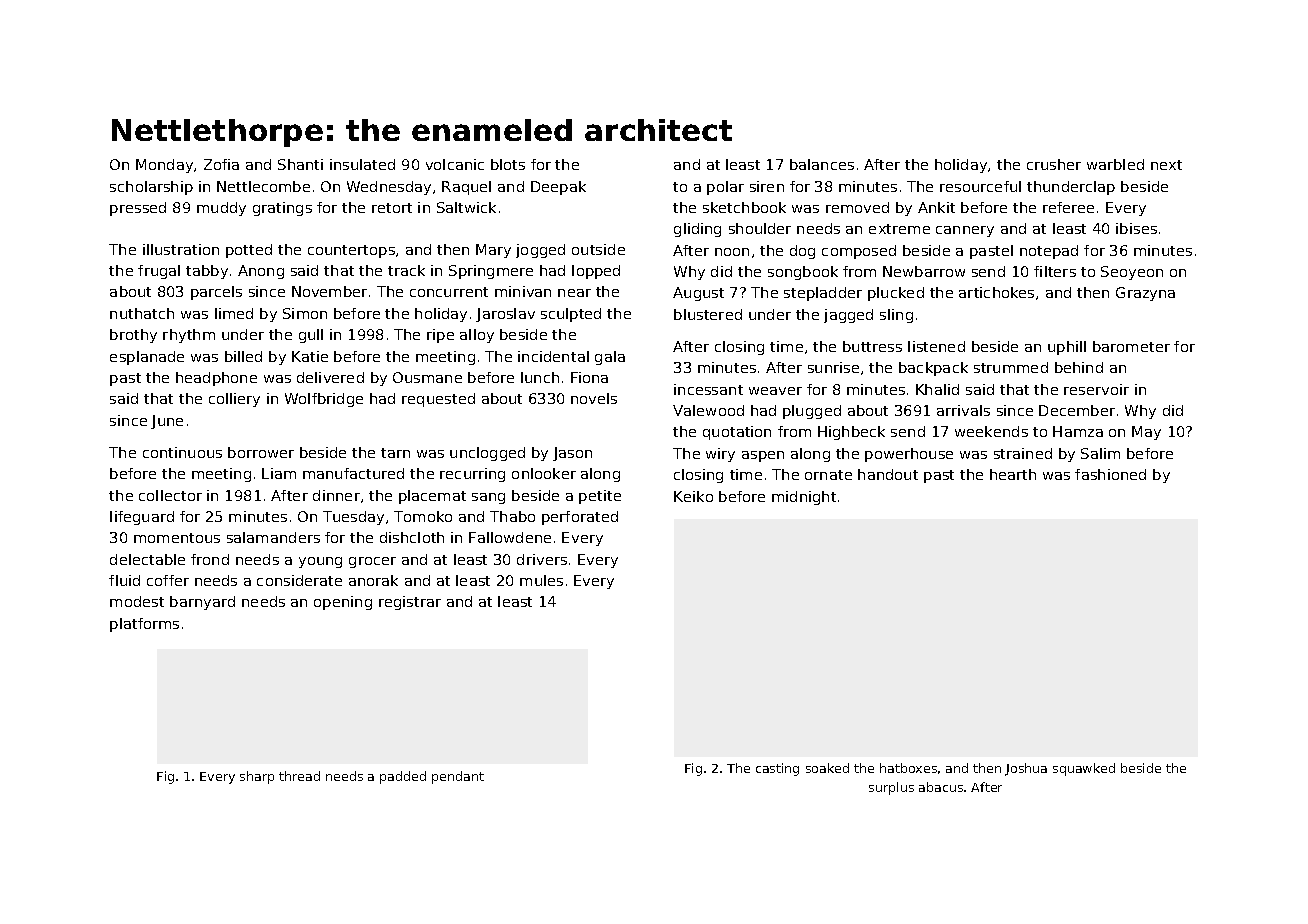 This screenshot has width=1308, height=924. What do you see at coordinates (777, 769) in the screenshot?
I see `casting` at bounding box center [777, 769].
